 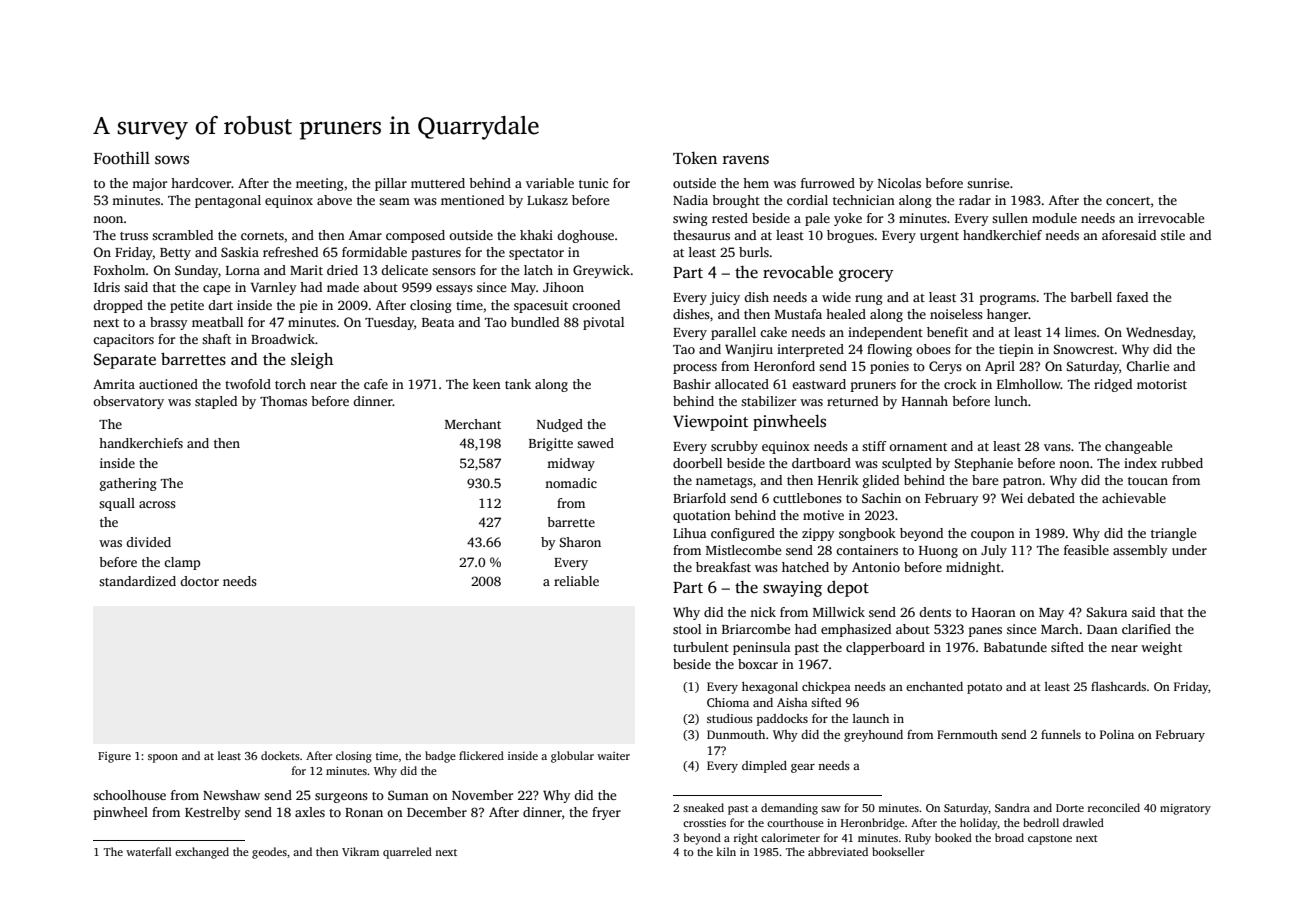 What do you see at coordinates (695, 158) in the page?
I see `Token` at bounding box center [695, 158].
